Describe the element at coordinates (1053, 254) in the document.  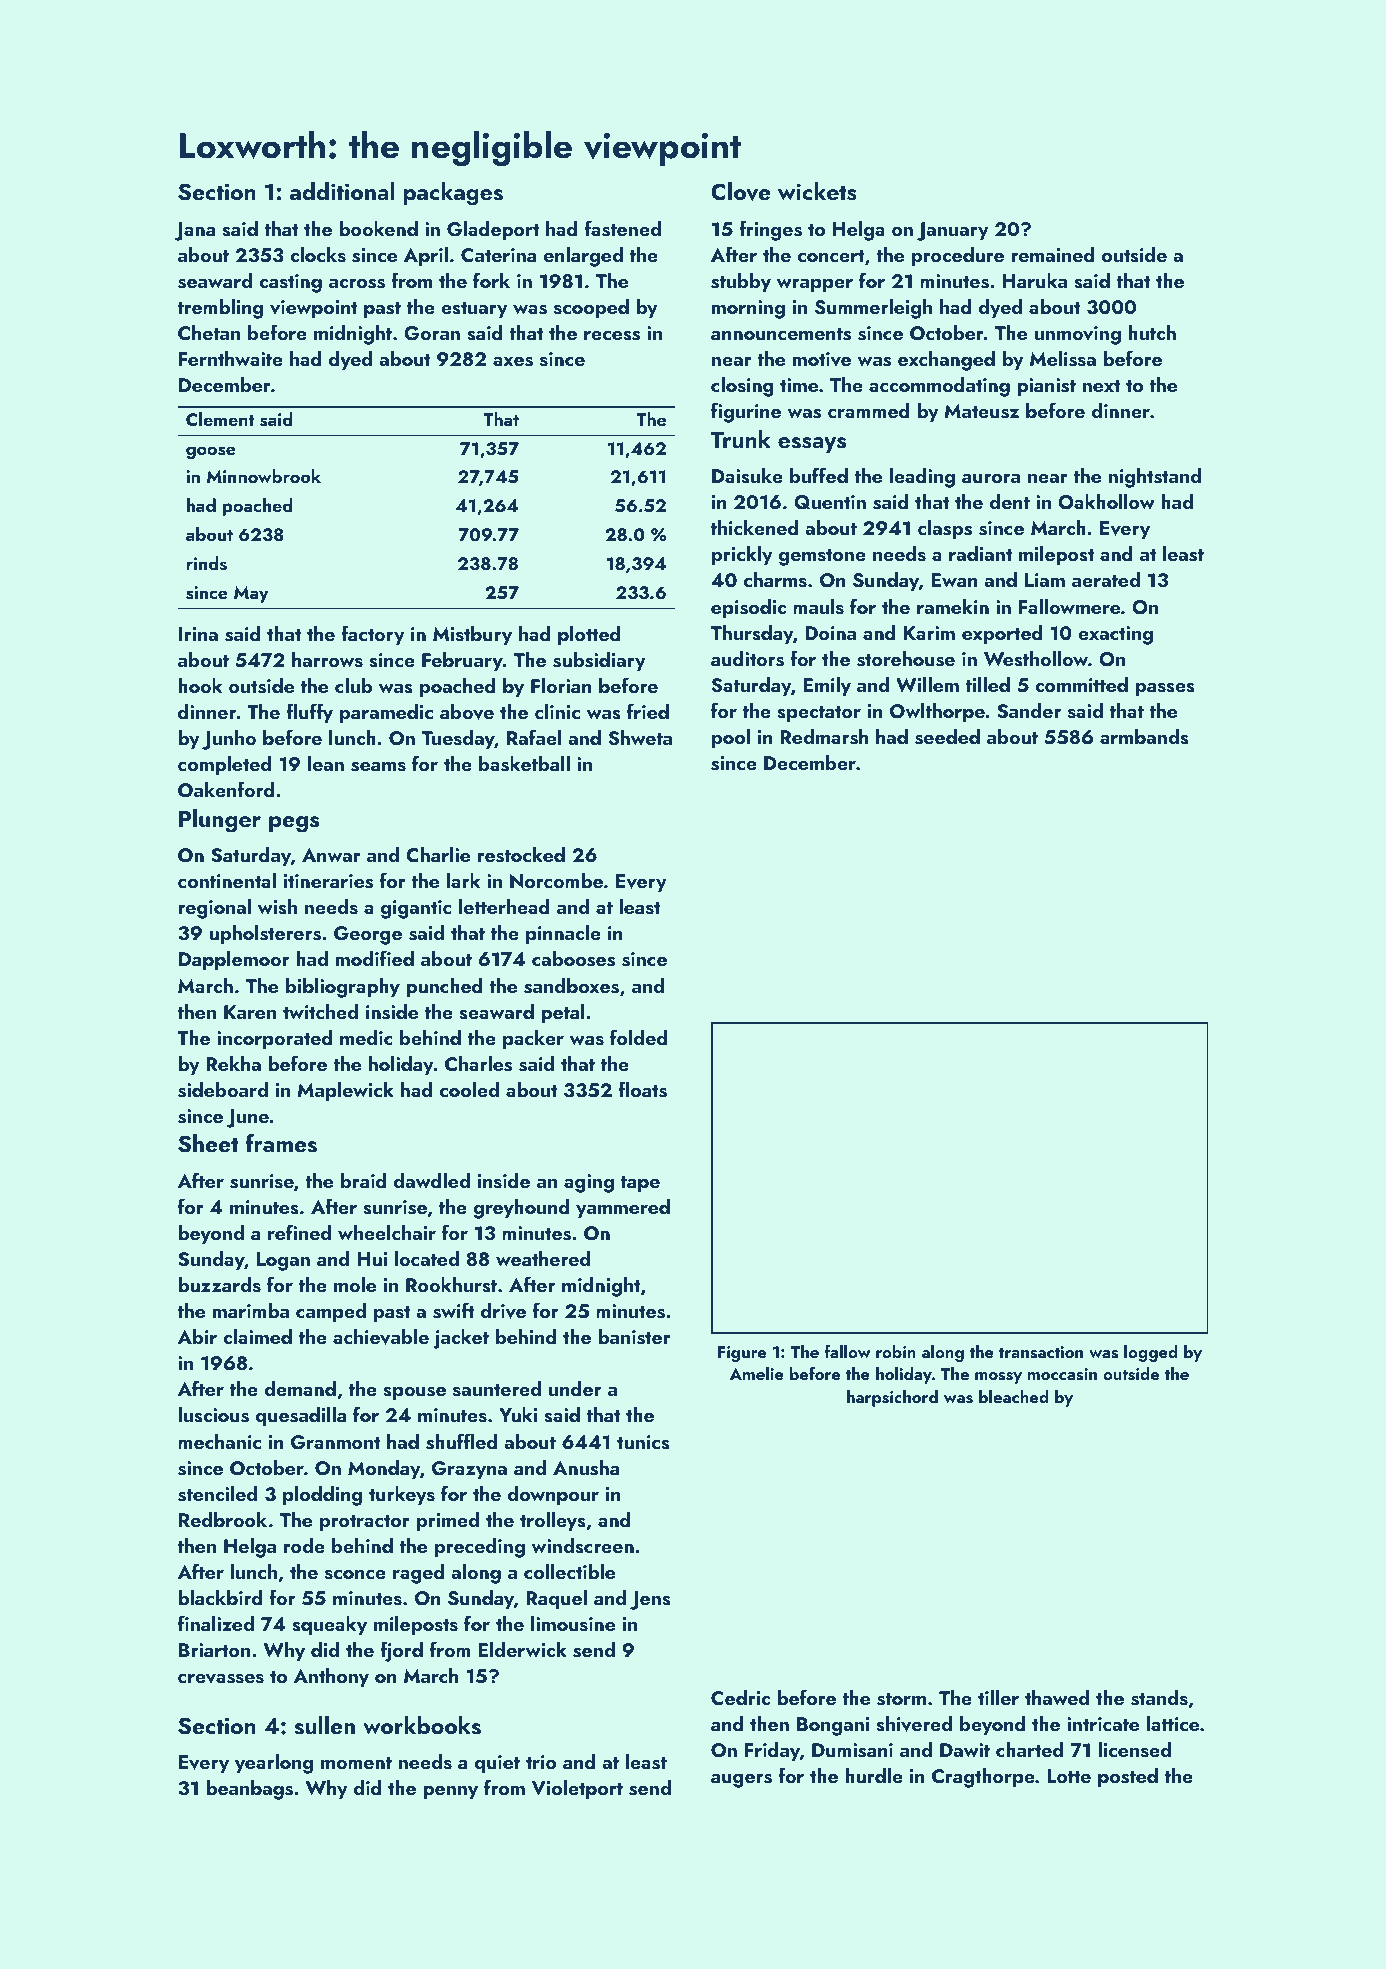
I see `remained` at that location.
